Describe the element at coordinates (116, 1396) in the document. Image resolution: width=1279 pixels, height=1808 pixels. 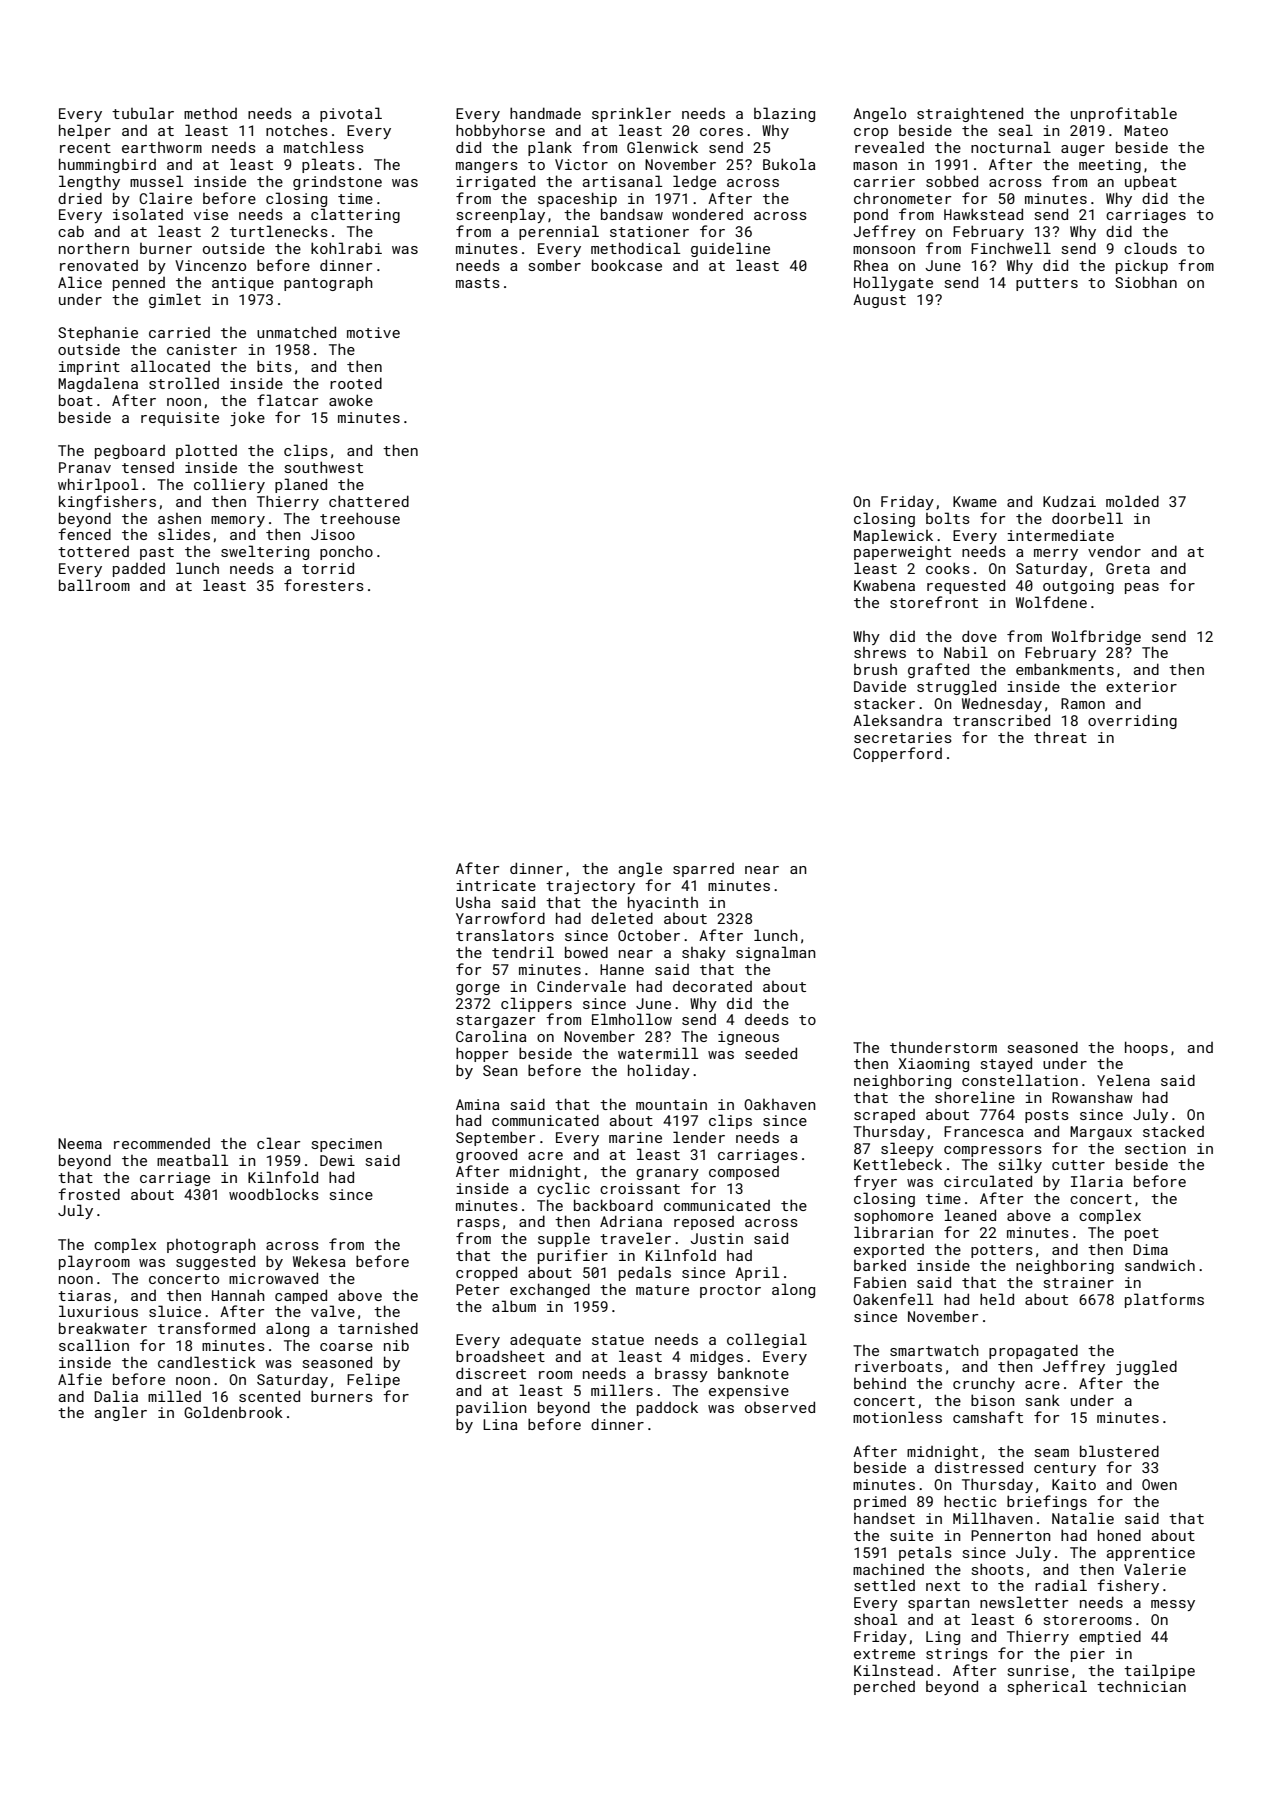
I see `Dalia` at that location.
